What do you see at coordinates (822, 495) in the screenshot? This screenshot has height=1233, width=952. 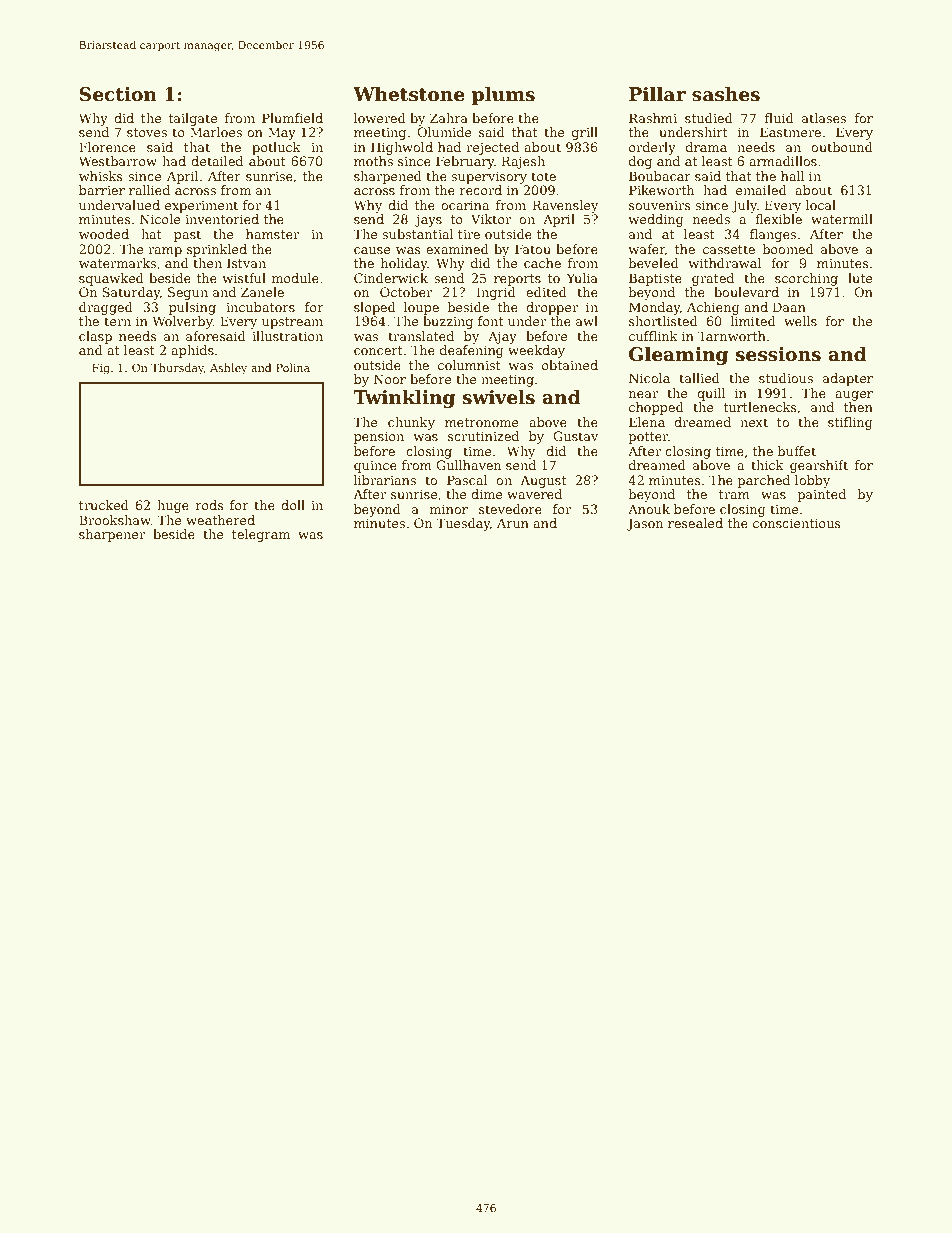 I see `painted` at bounding box center [822, 495].
